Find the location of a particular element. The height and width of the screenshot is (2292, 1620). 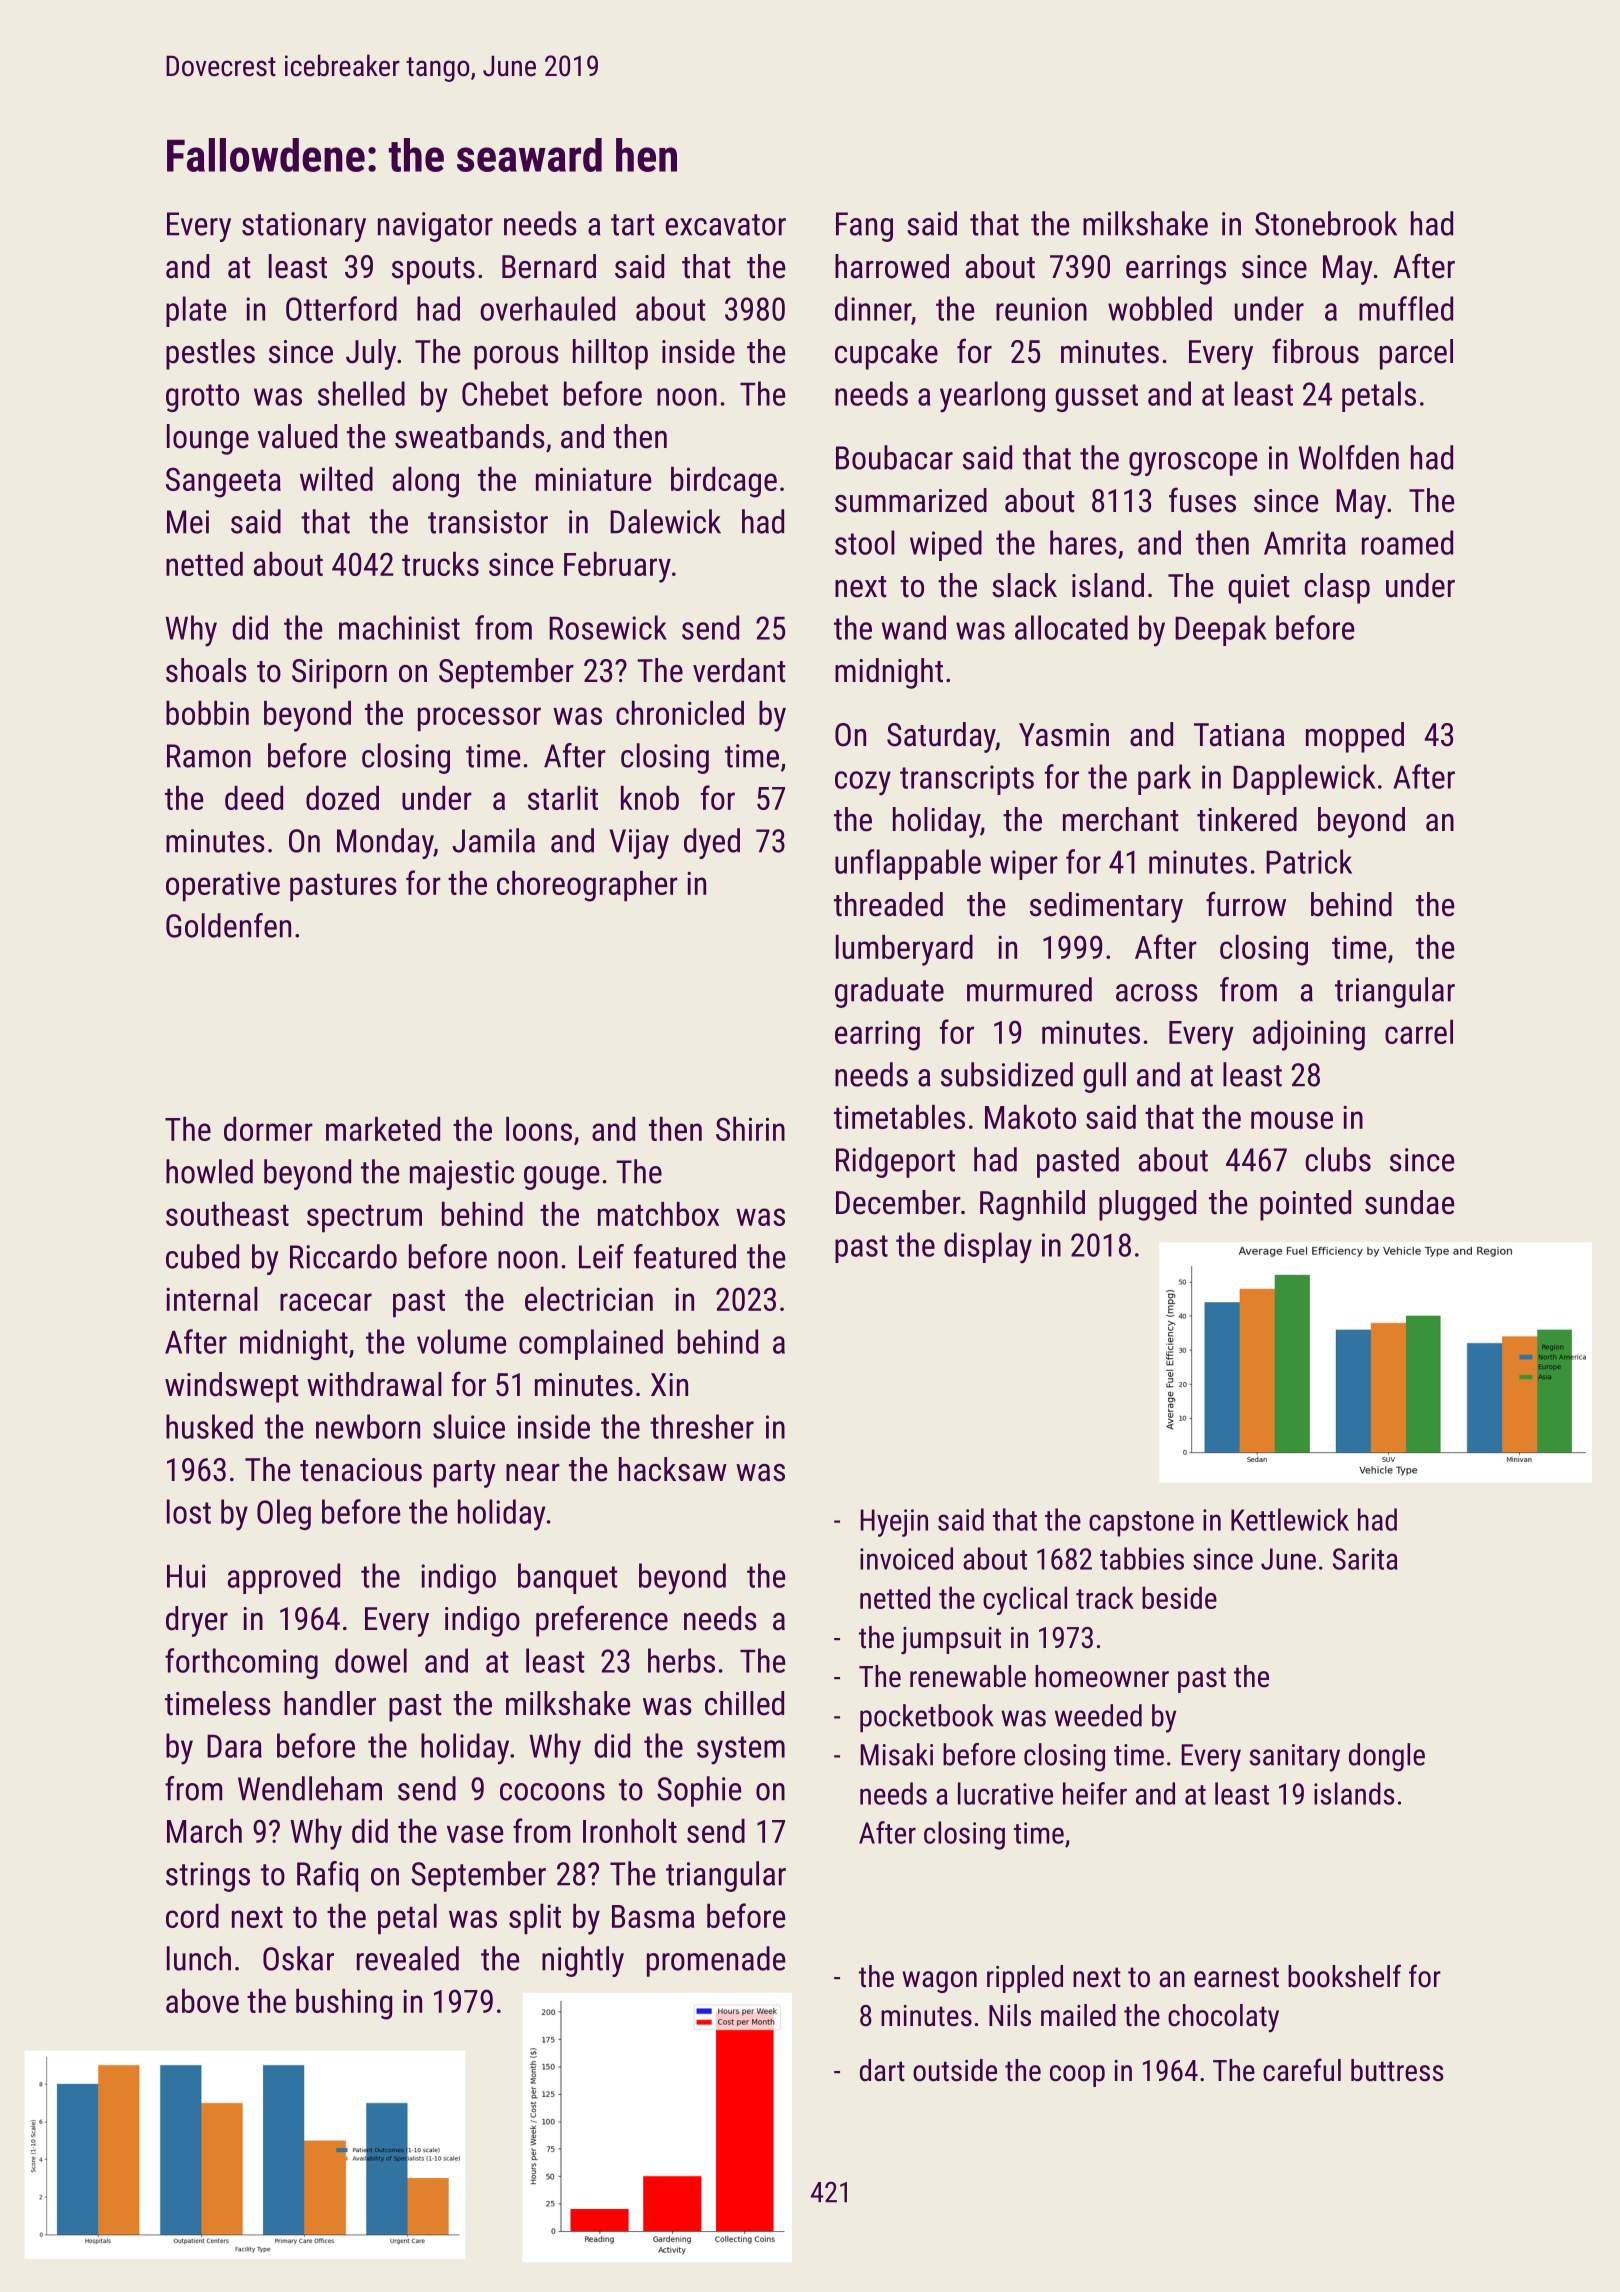

Sarita is located at coordinates (1365, 1559).
